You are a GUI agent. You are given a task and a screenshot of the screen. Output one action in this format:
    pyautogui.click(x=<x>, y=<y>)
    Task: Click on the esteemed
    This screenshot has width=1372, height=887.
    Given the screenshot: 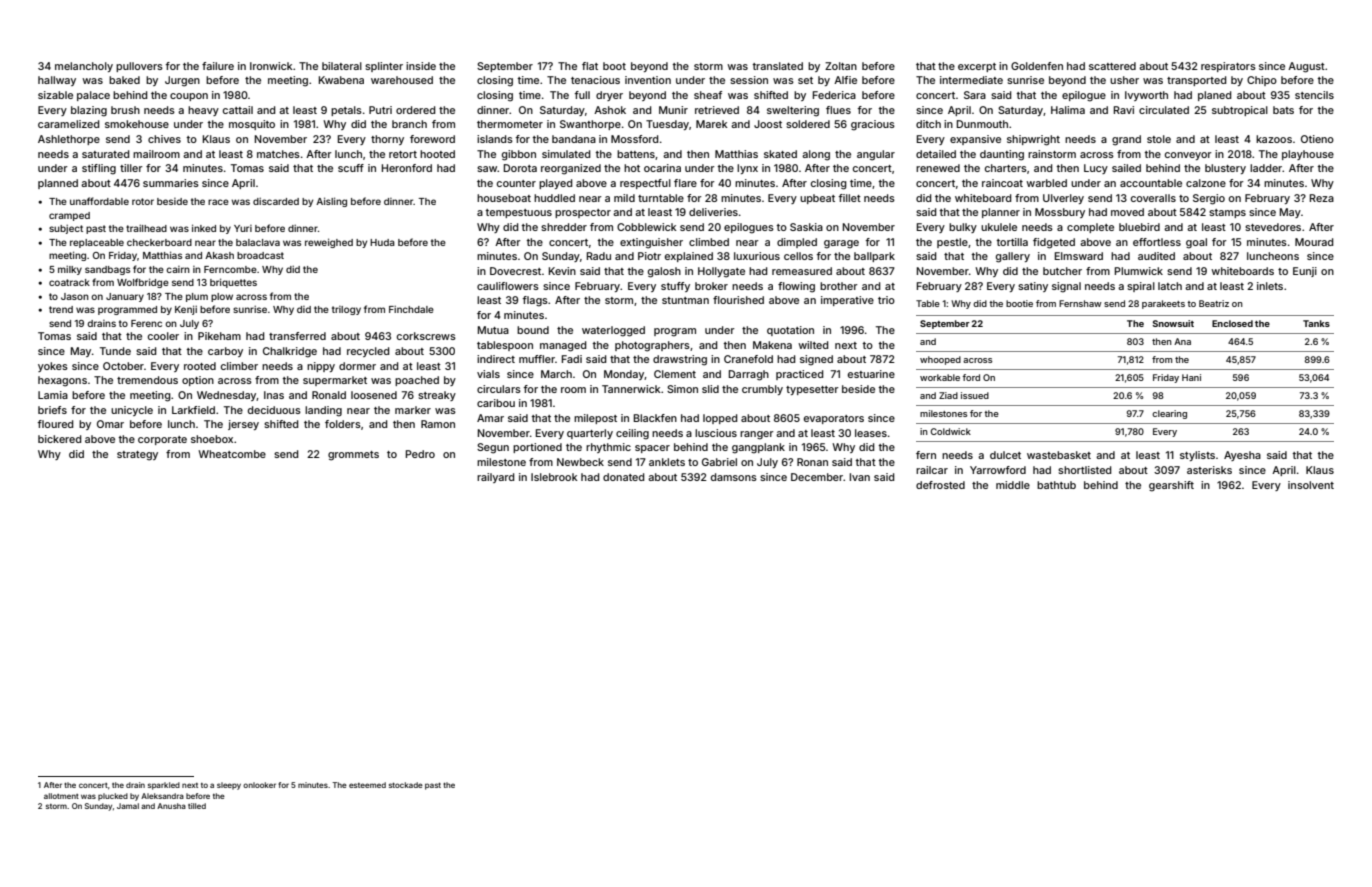 What is the action you would take?
    pyautogui.click(x=367, y=785)
